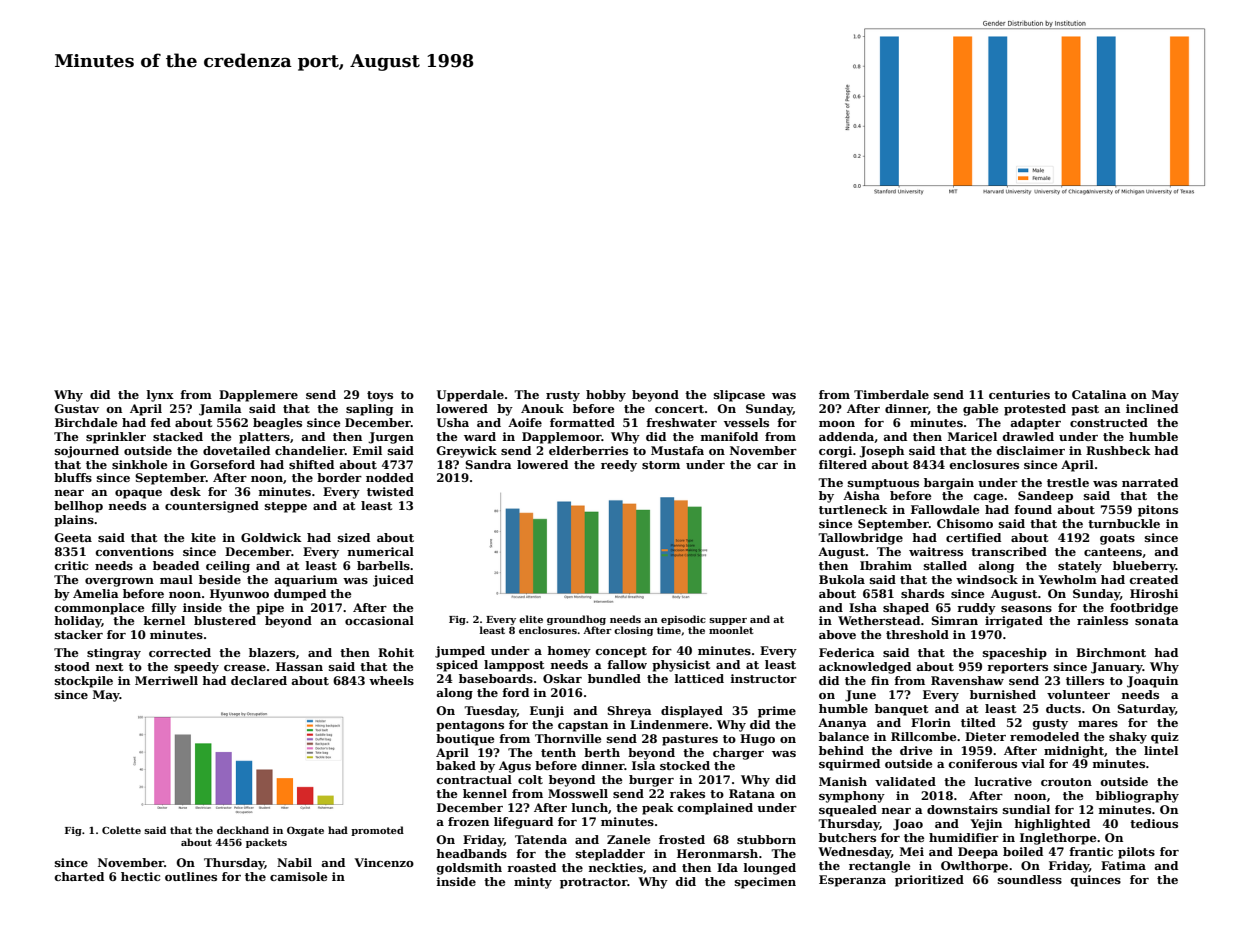 The width and height of the screenshot is (1233, 952). What do you see at coordinates (965, 523) in the screenshot?
I see `Chisomo` at bounding box center [965, 523].
